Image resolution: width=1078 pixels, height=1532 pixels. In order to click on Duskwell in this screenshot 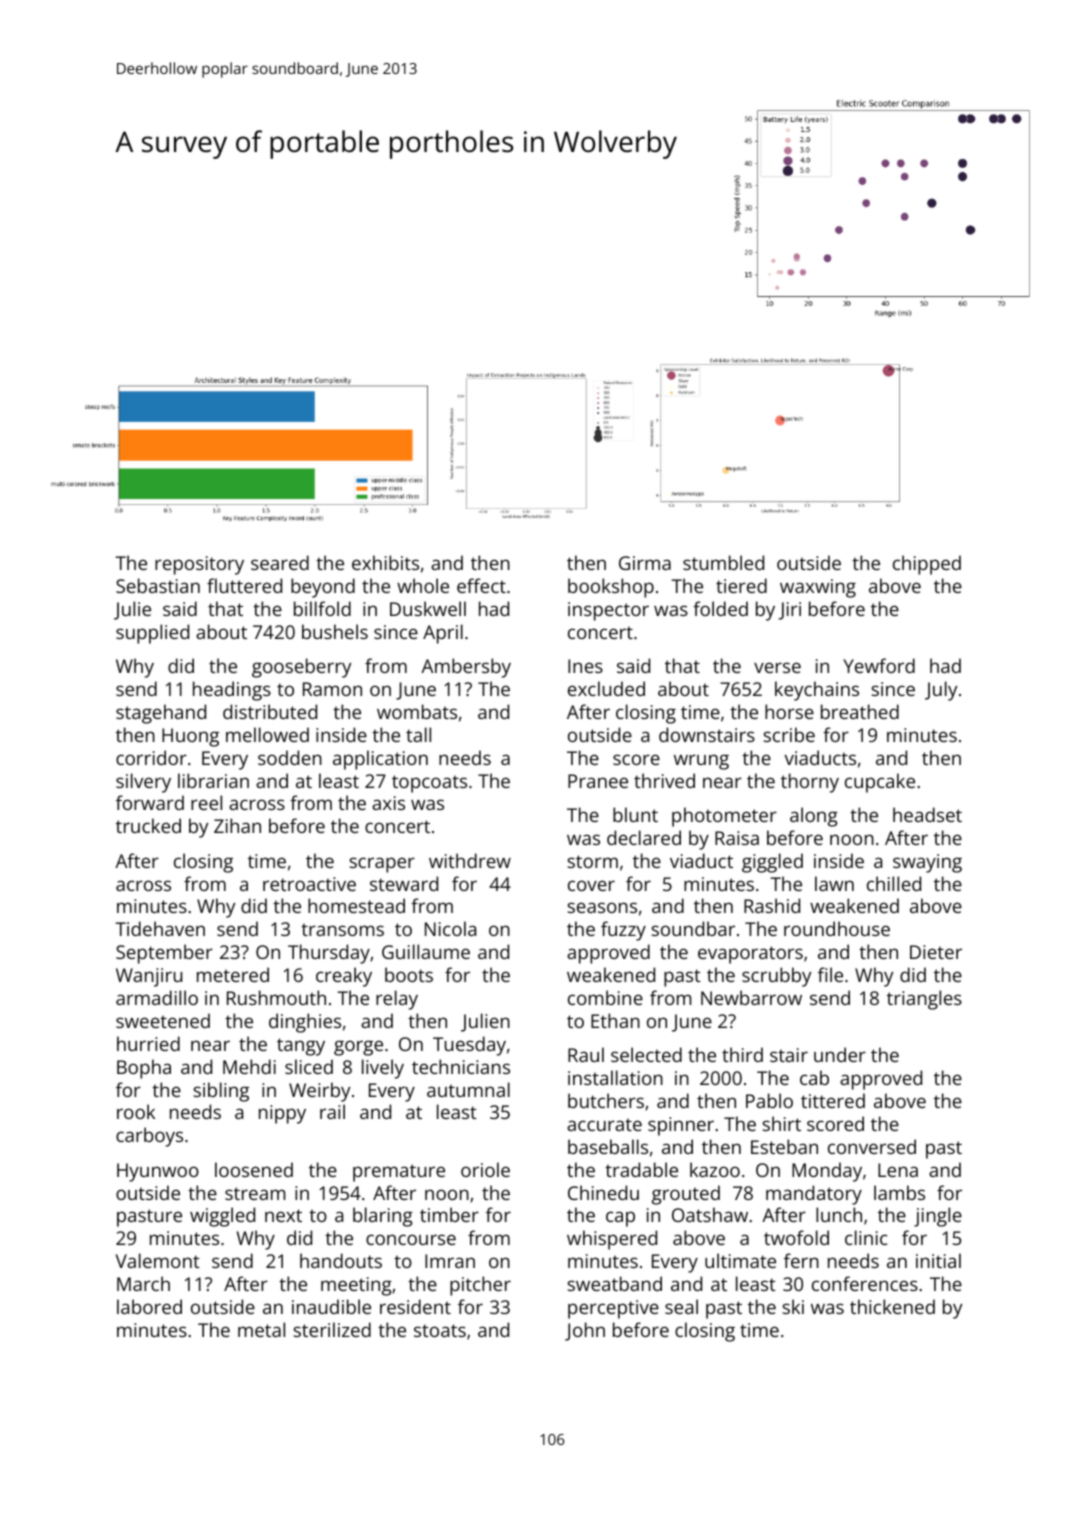, I will do `click(428, 608)`.
